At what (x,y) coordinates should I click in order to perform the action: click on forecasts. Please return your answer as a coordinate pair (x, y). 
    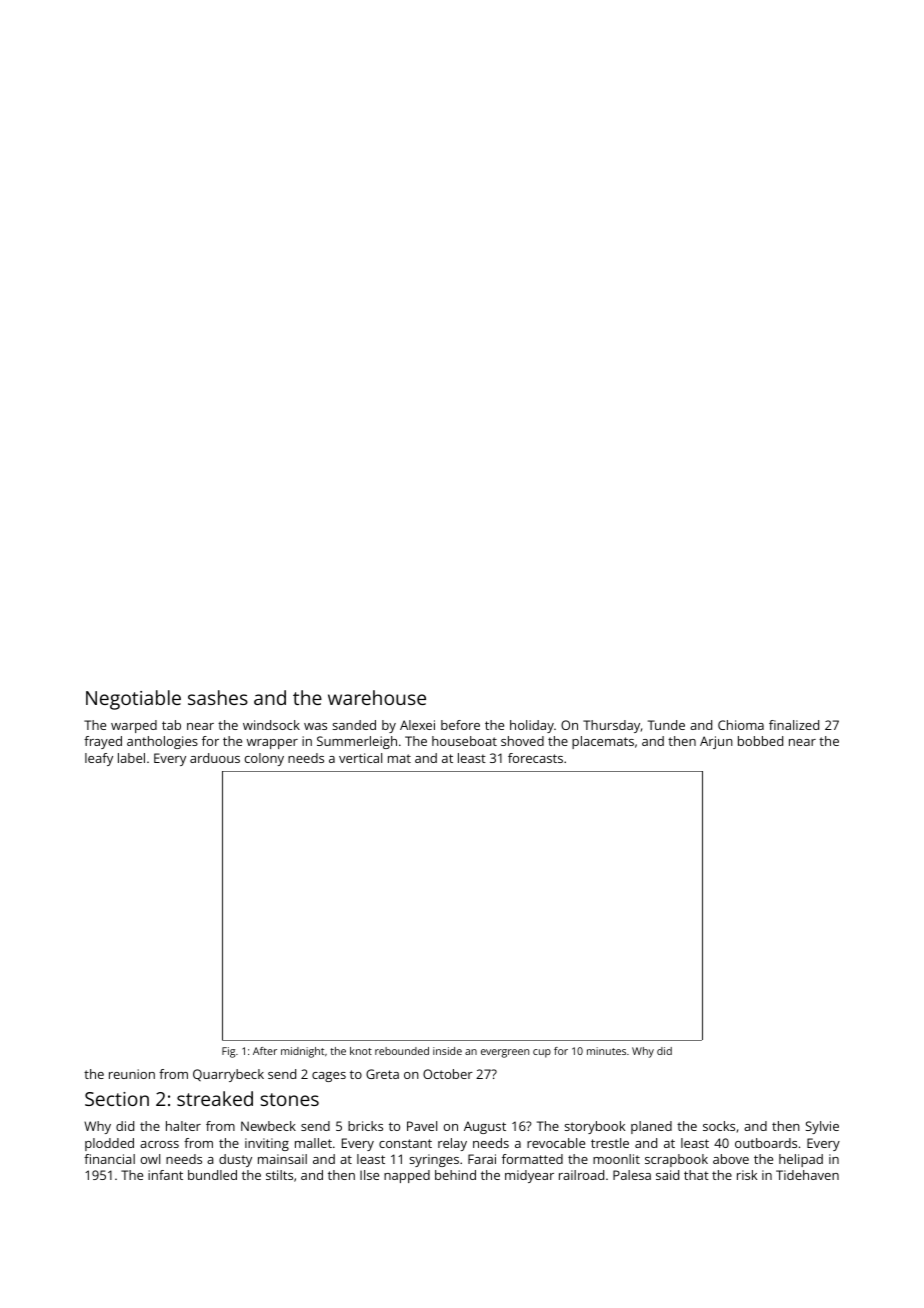
    Looking at the image, I should click on (535, 758).
